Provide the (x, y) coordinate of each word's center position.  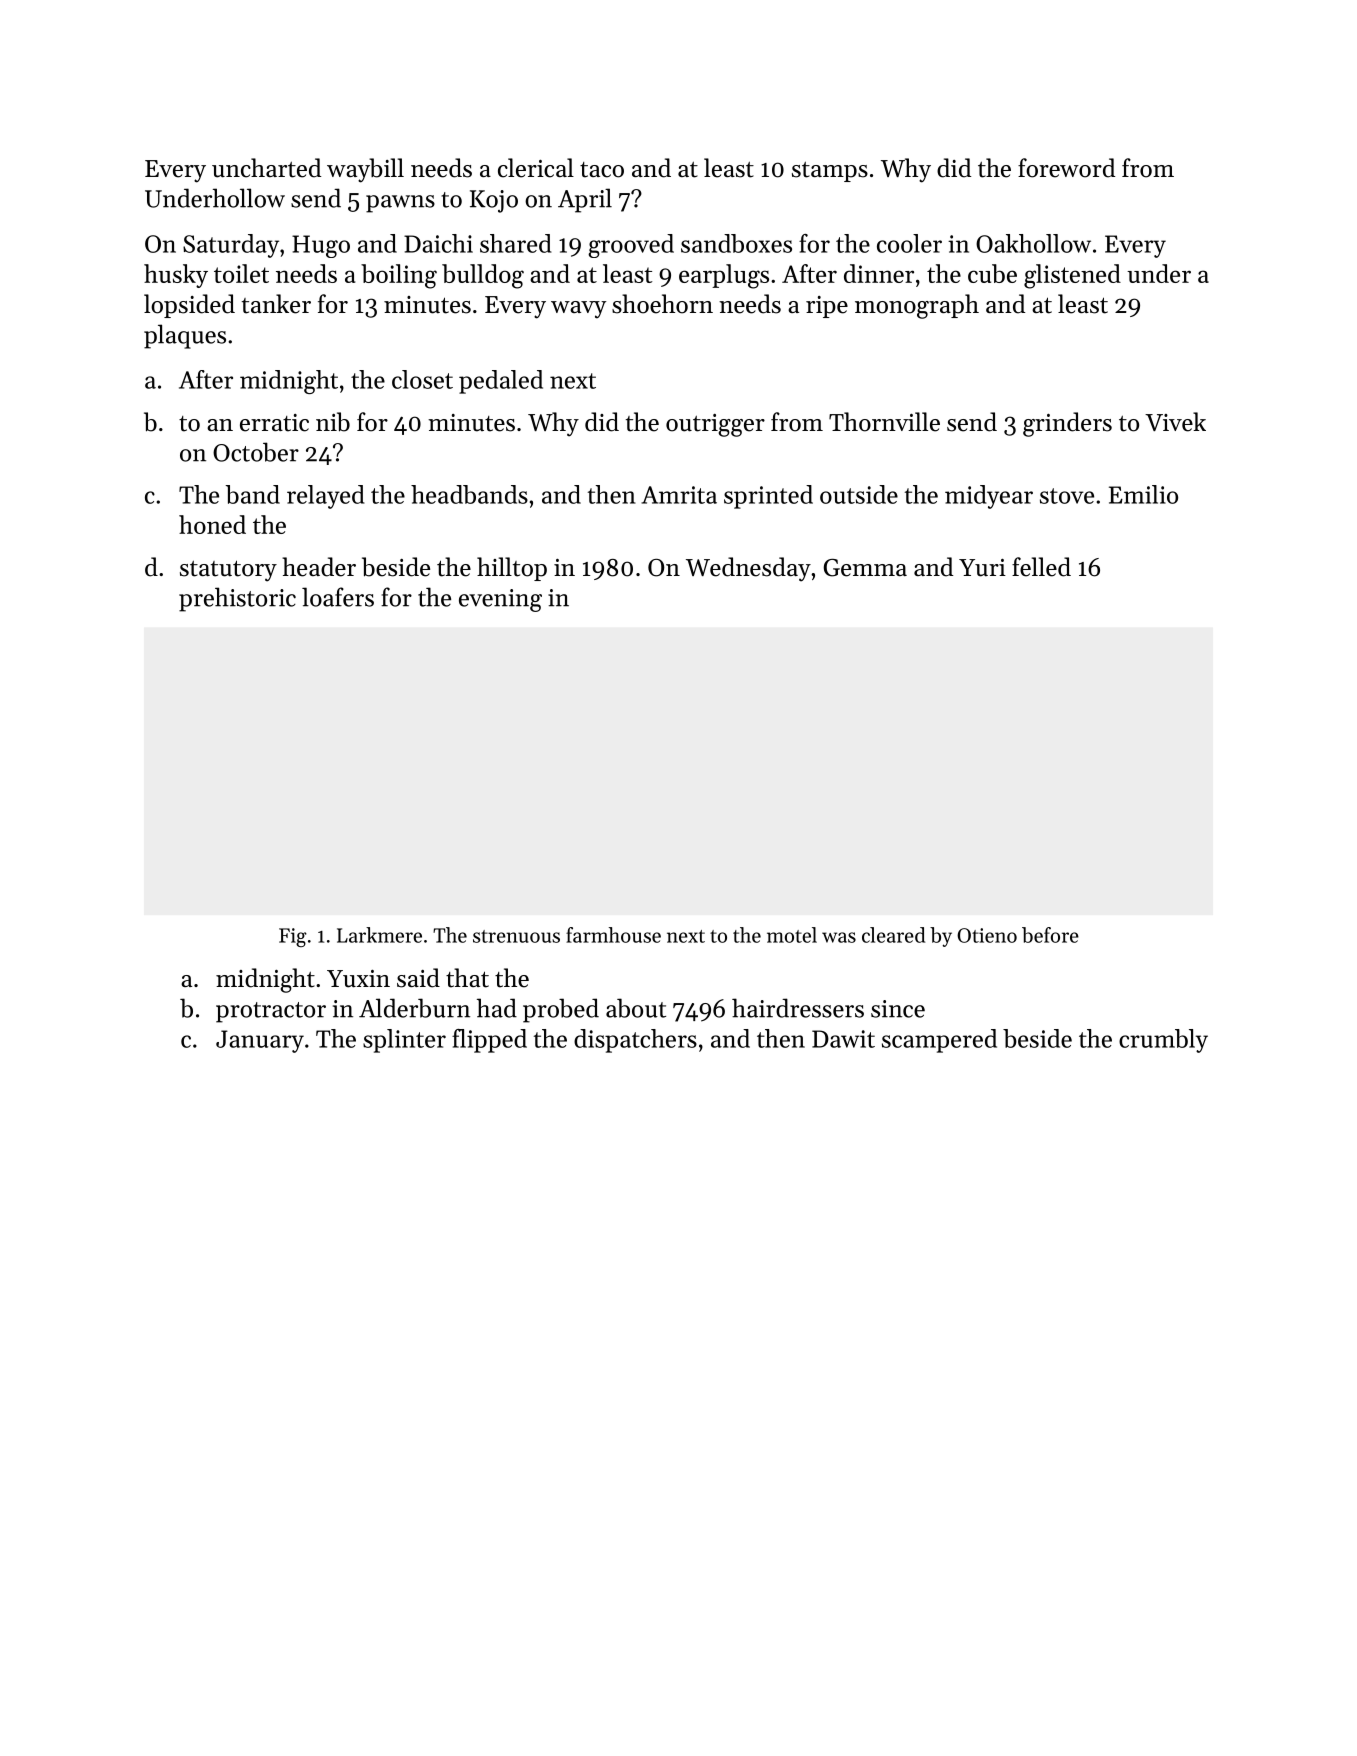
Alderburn (414, 1008)
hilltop (512, 569)
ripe (827, 307)
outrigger (715, 425)
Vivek (1175, 422)
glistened (1072, 276)
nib (333, 422)
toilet (241, 273)
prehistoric (237, 599)
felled (1041, 567)
